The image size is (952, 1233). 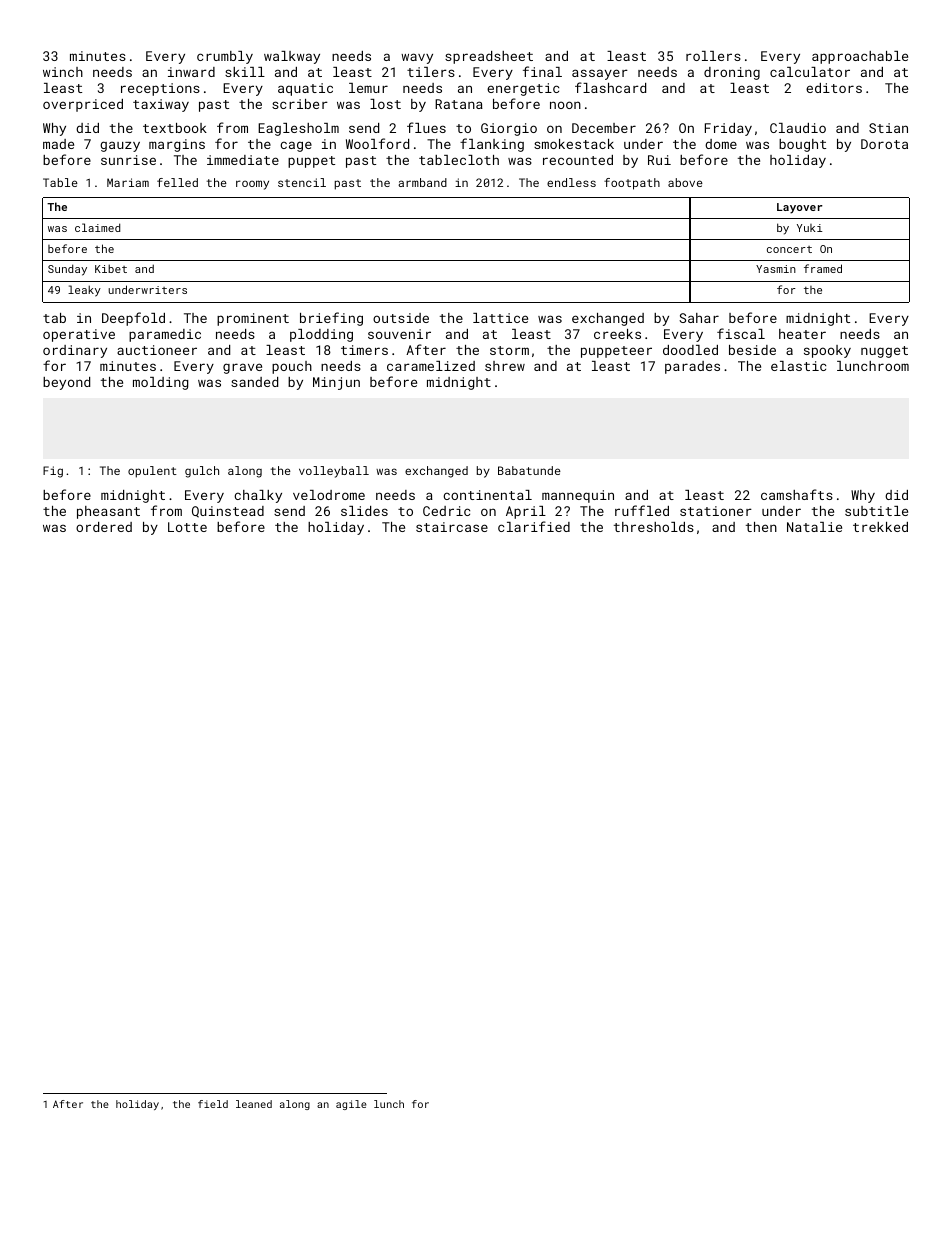 I want to click on thresholds, so click(x=654, y=527).
